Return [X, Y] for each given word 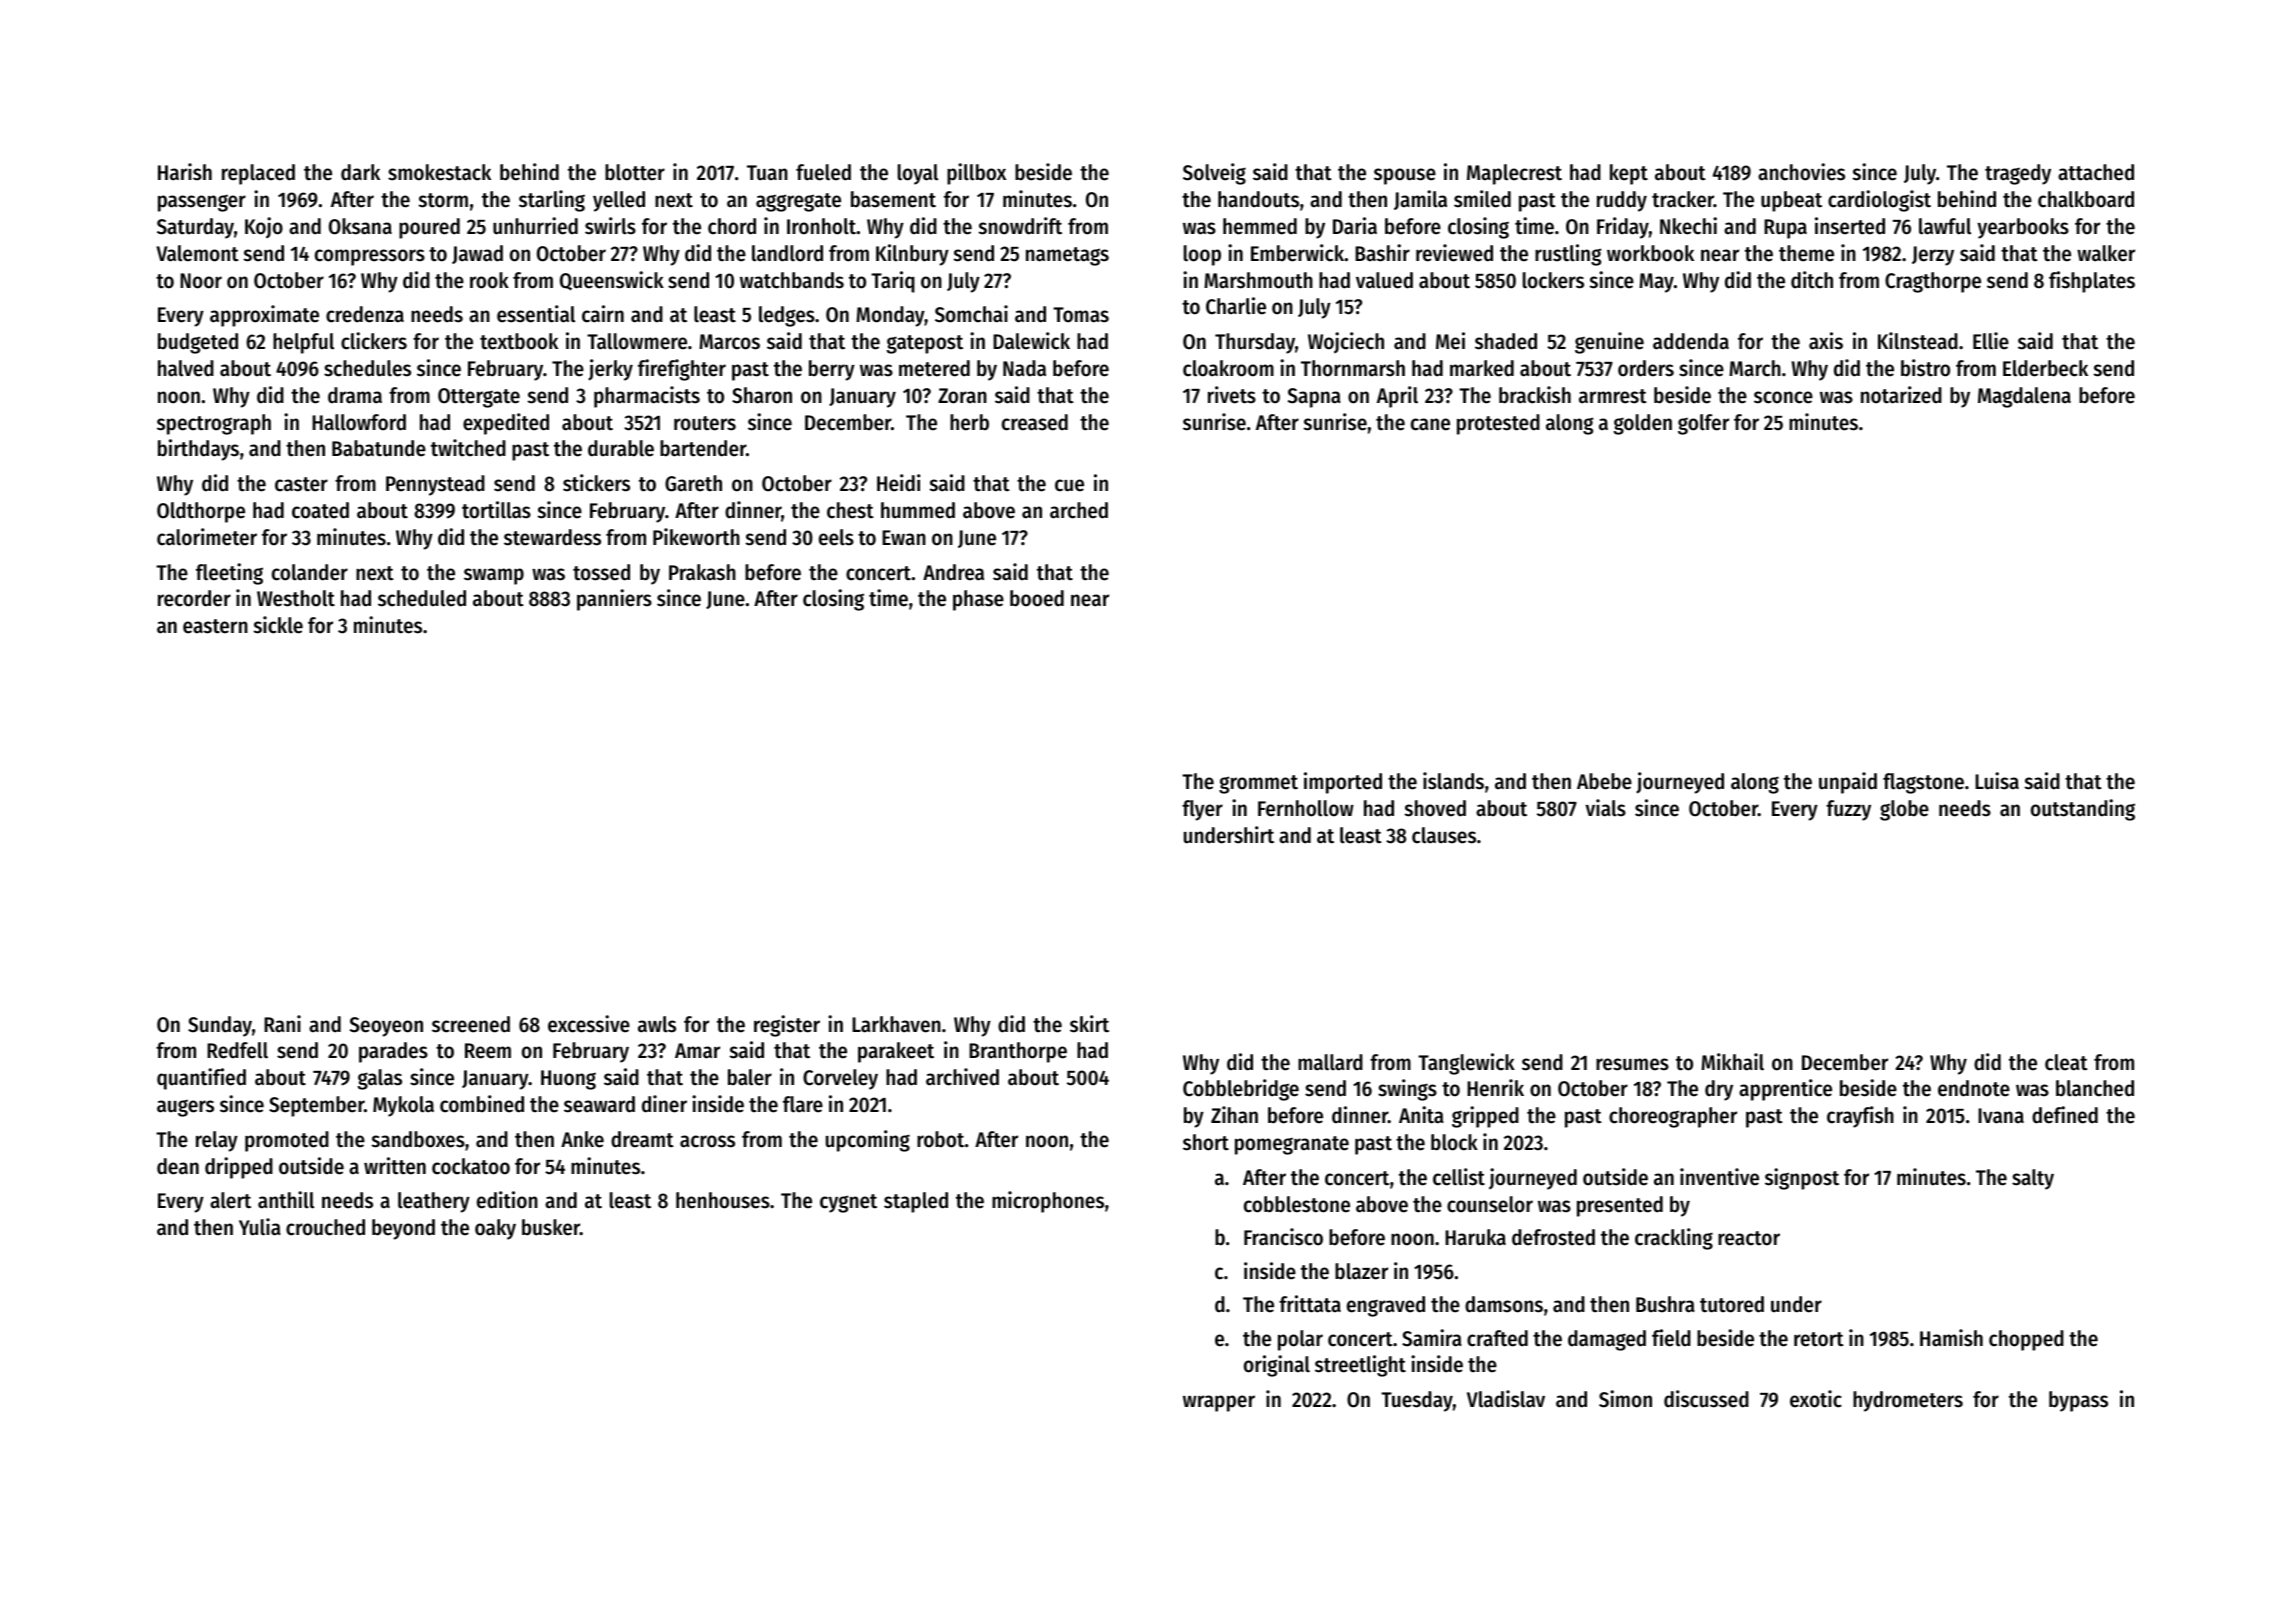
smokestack [439, 172]
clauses [1444, 835]
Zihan [1234, 1115]
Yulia [260, 1227]
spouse [1405, 176]
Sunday [220, 1026]
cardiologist [1879, 201]
